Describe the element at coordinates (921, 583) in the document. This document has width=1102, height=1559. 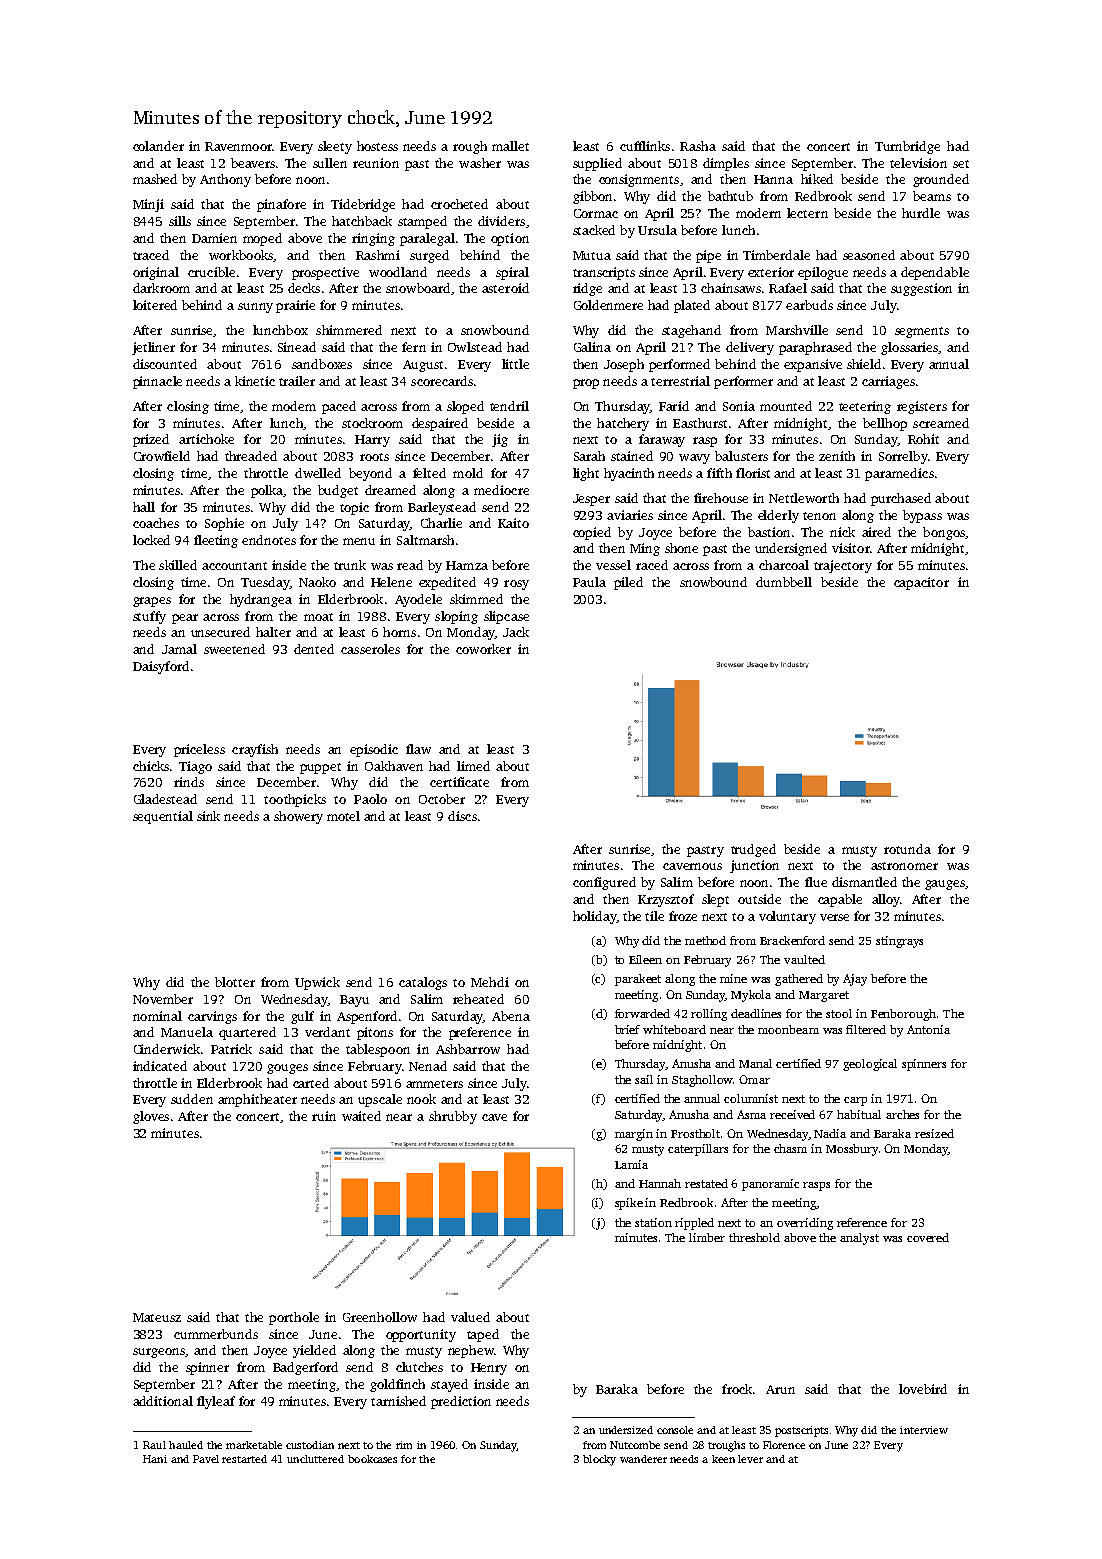
I see `capacitor` at that location.
